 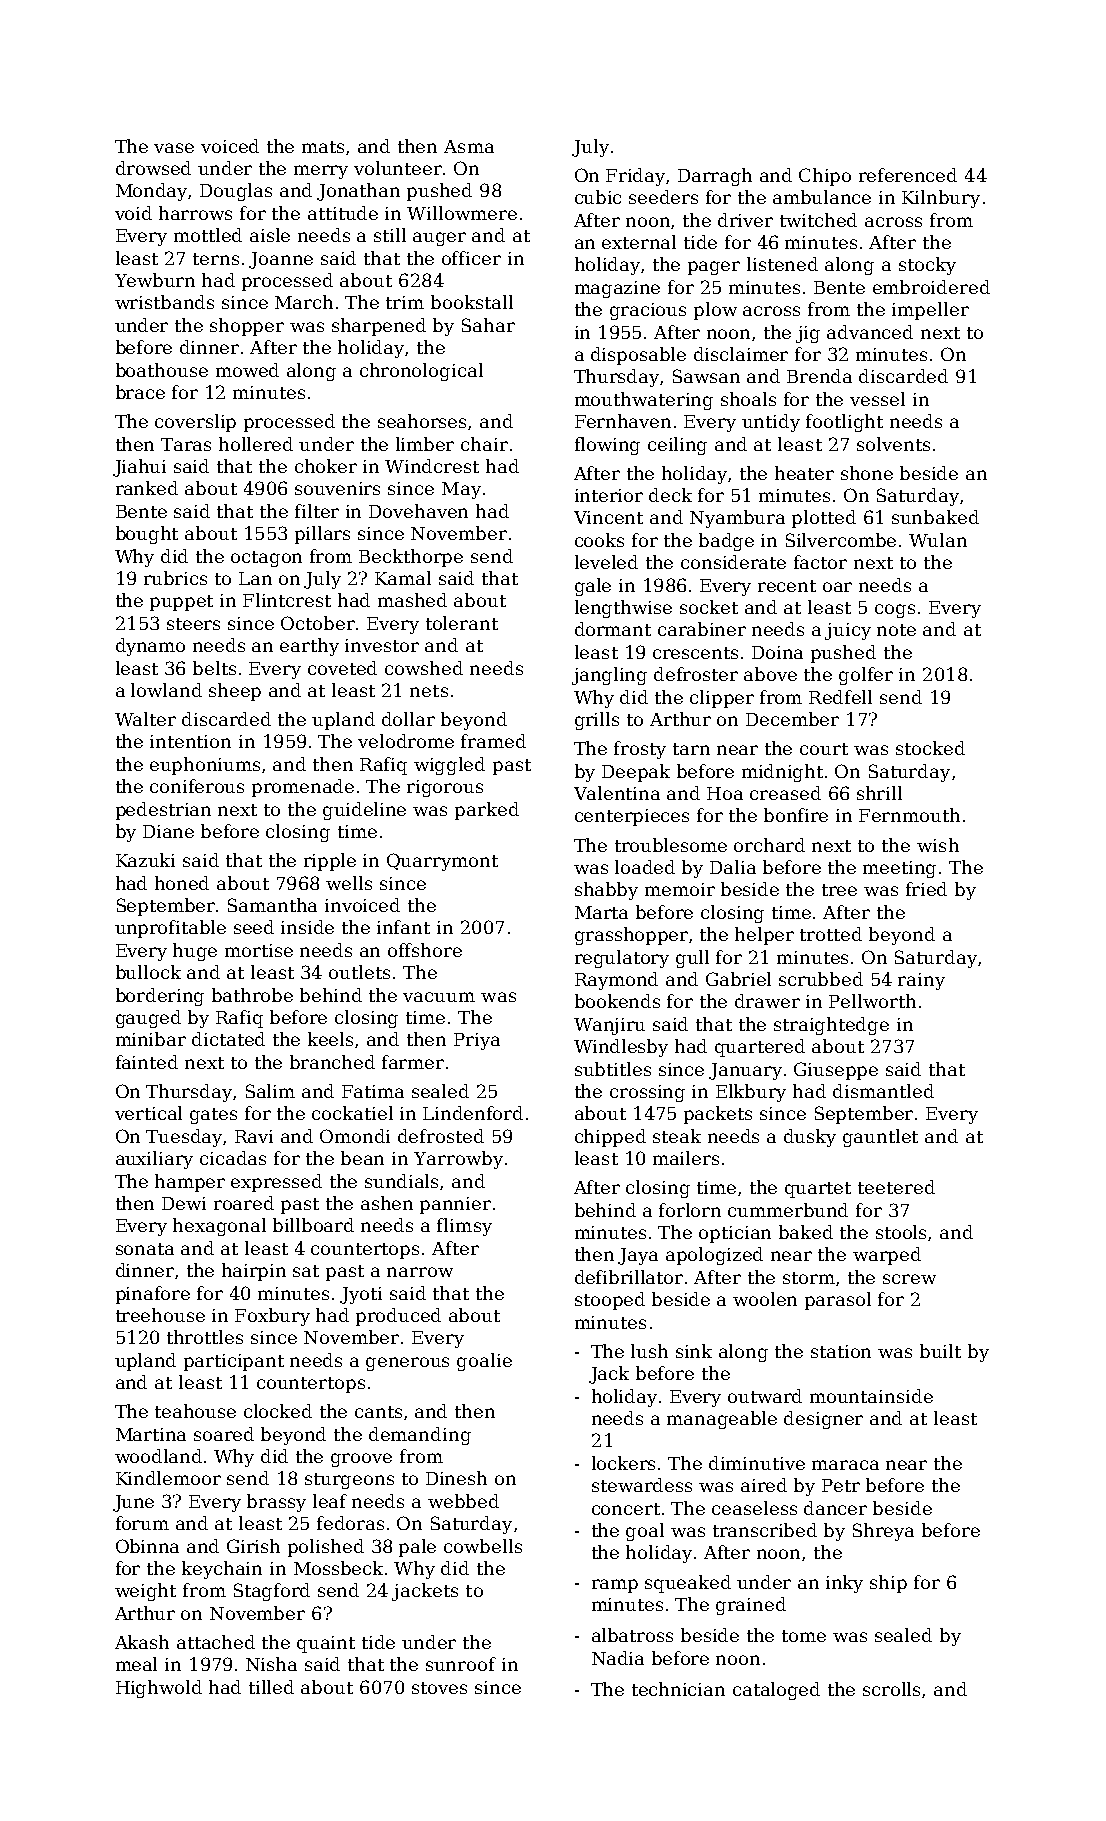 I want to click on Asma, so click(x=469, y=146).
